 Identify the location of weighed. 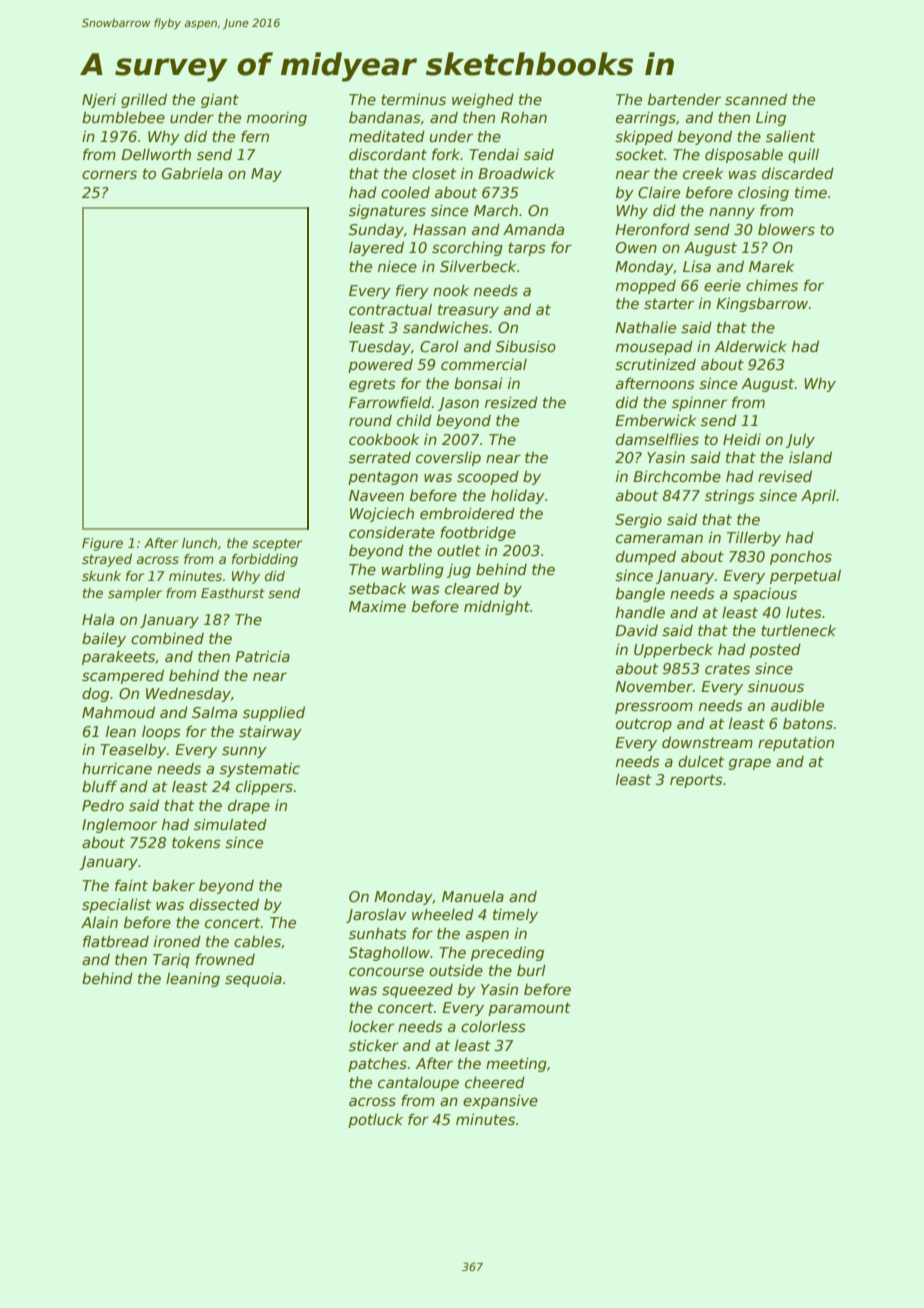
(483, 100).
